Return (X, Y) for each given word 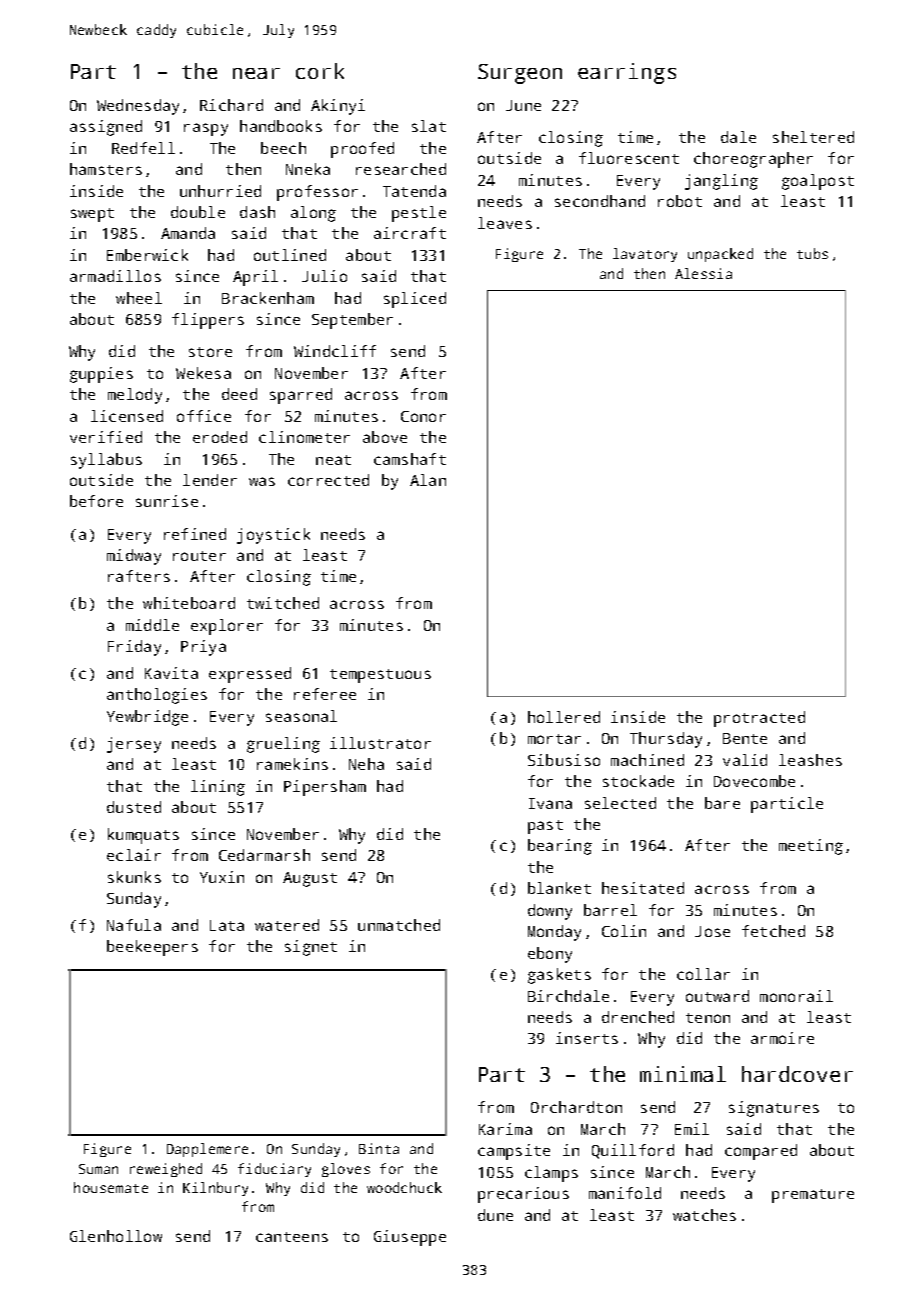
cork (320, 71)
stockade (638, 781)
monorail (796, 996)
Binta (379, 1148)
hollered (564, 717)
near (256, 73)
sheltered (813, 137)
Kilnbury (215, 1189)
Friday (134, 648)
